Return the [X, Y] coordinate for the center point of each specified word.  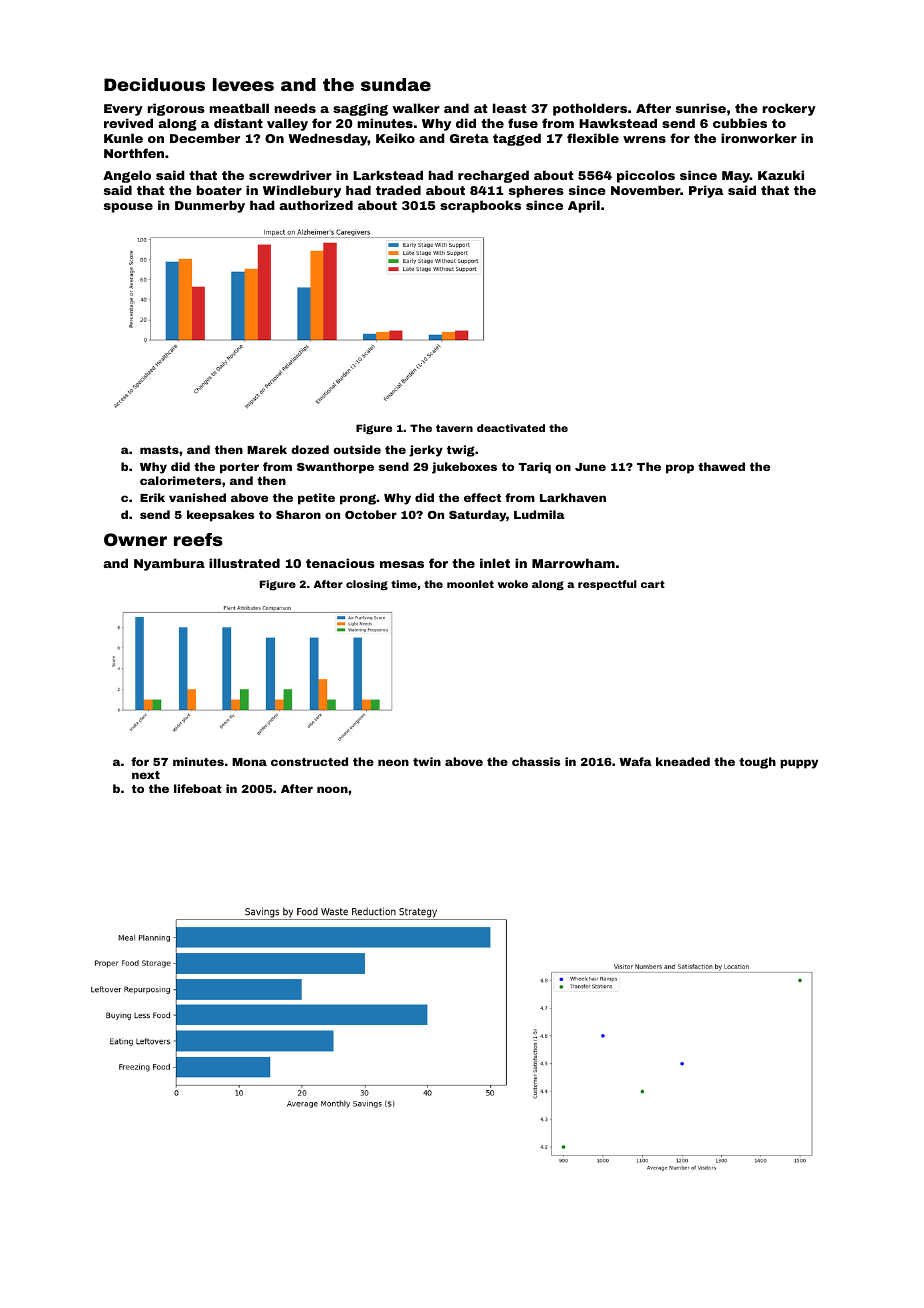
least [510, 108]
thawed [721, 466]
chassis [536, 761]
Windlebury [302, 191]
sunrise [701, 108]
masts [159, 450]
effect [482, 497]
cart [653, 584]
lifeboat [198, 788]
